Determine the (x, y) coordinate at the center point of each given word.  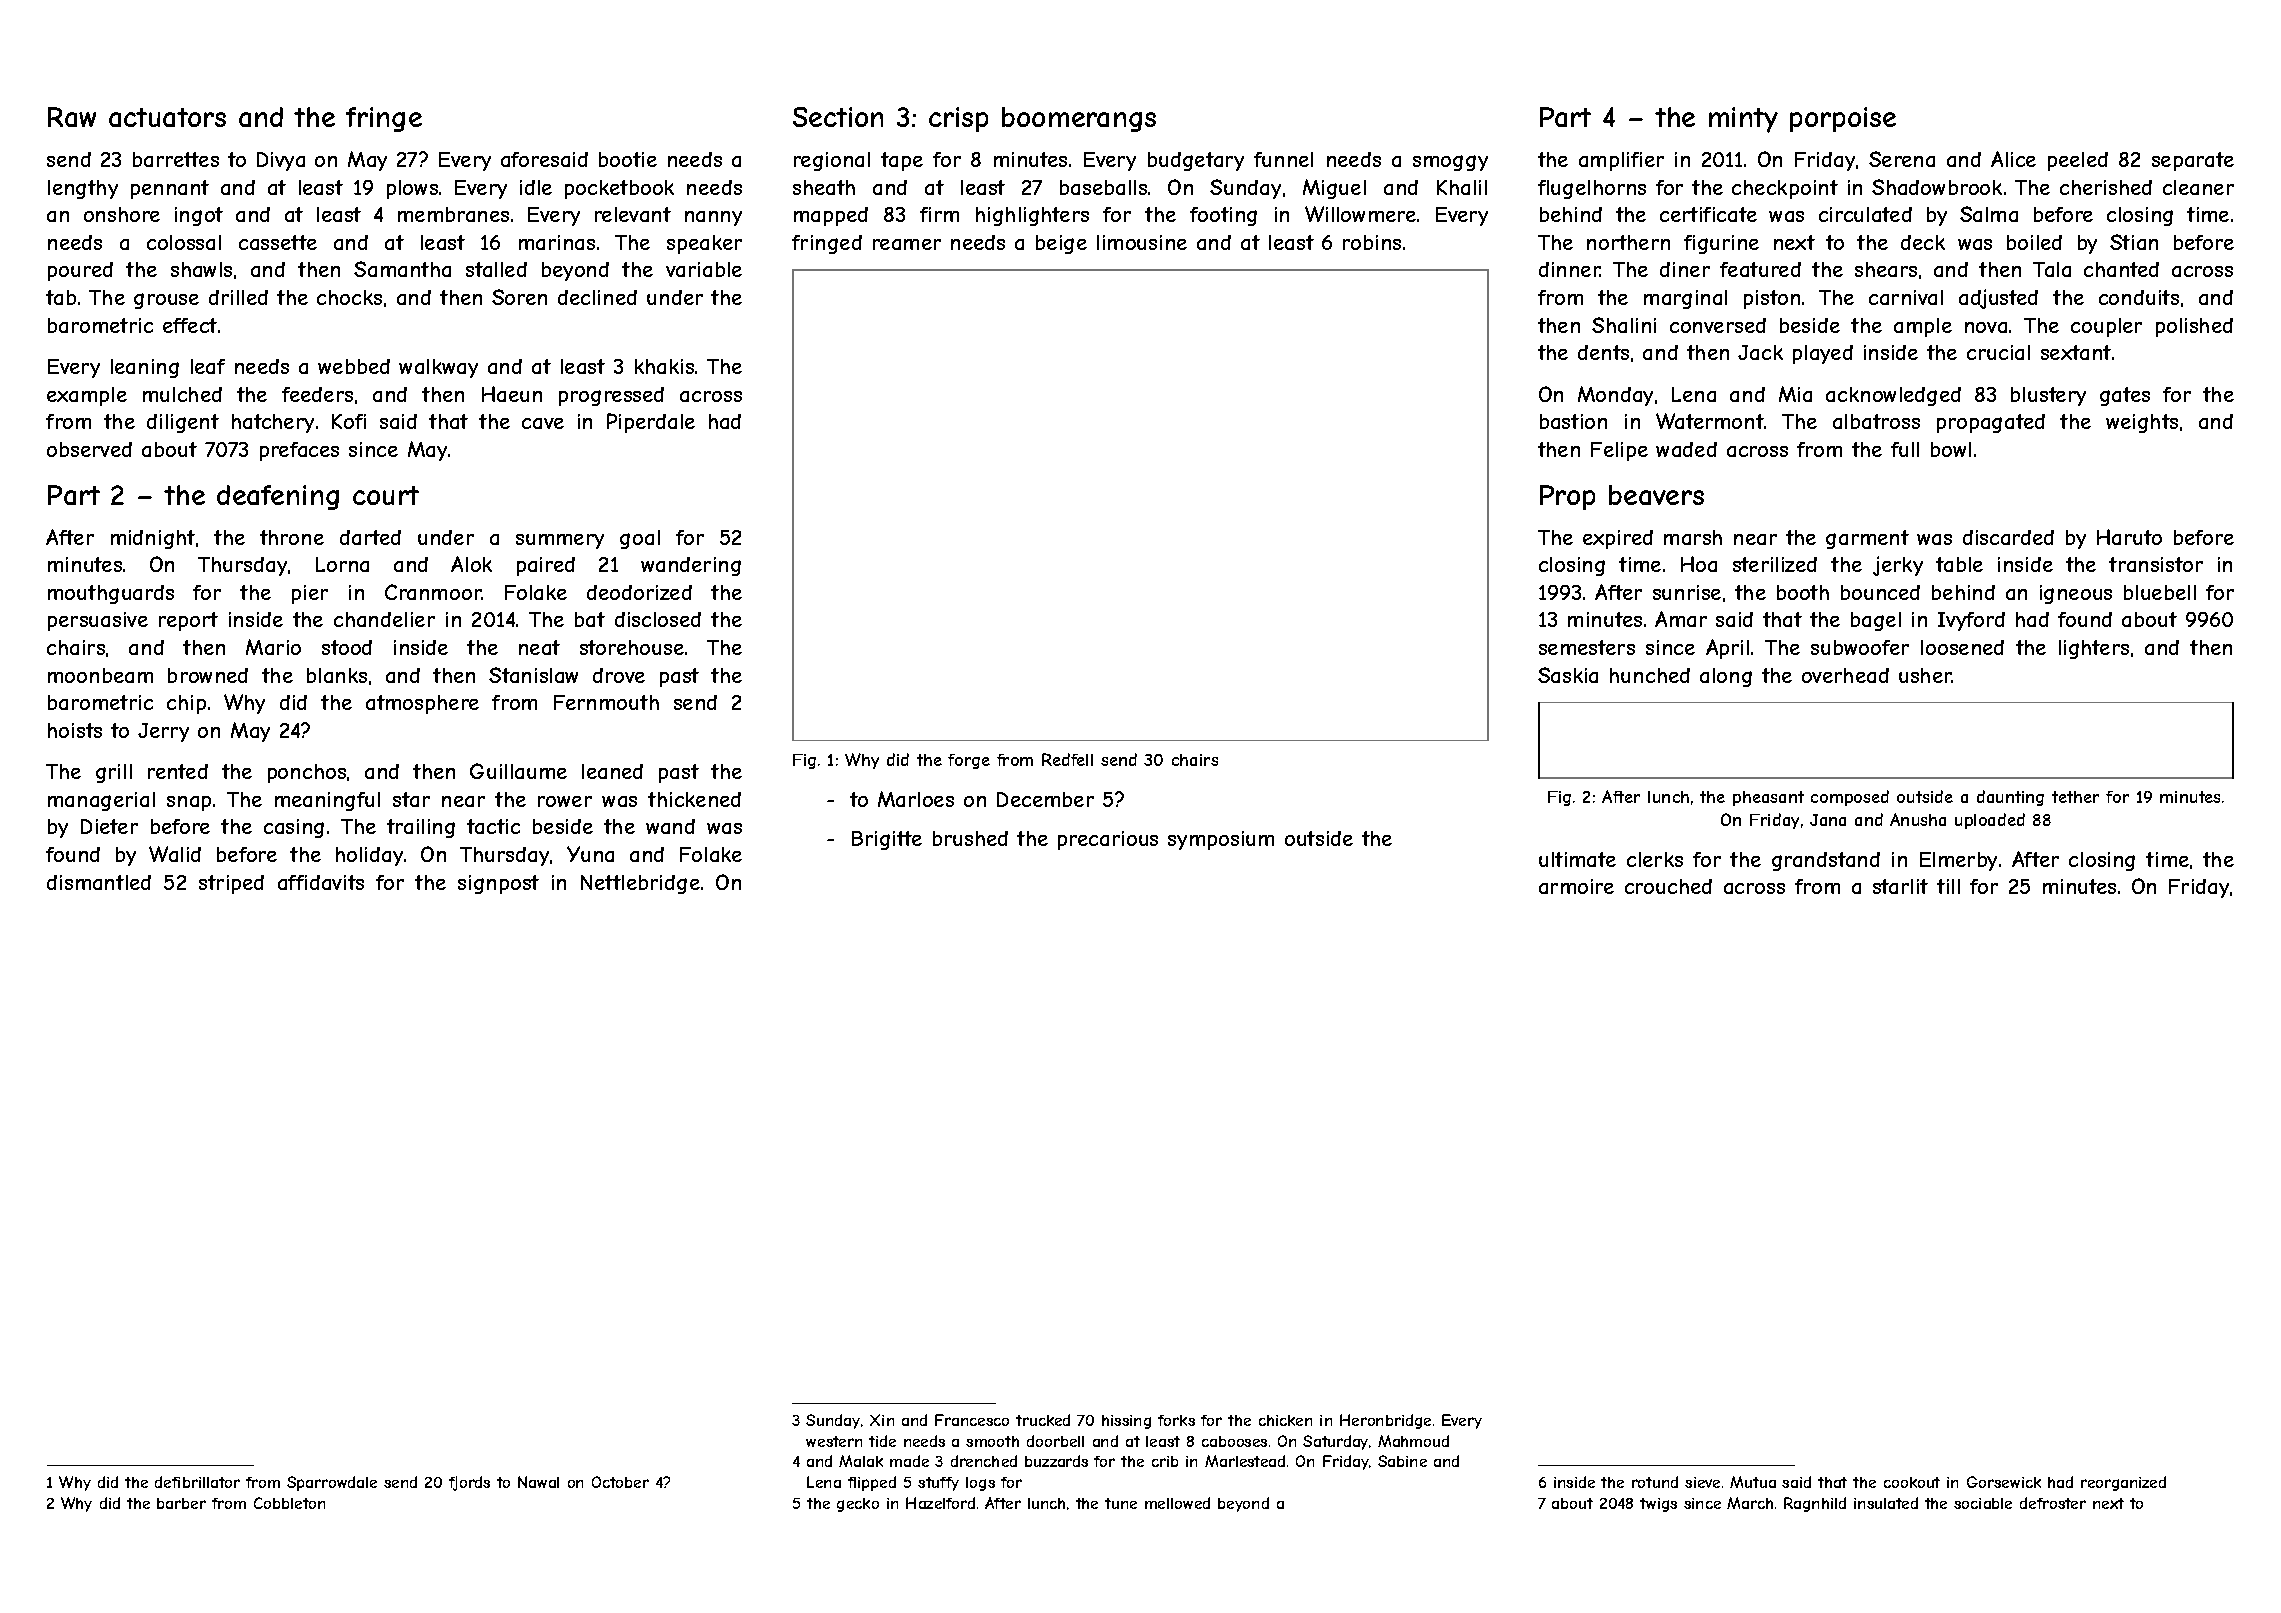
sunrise (1687, 592)
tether (2075, 797)
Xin (882, 1420)
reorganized (2123, 1483)
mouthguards (111, 594)
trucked (1043, 1420)
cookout (1912, 1482)
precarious (1108, 840)
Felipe (1619, 451)
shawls (201, 269)
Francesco (972, 1420)
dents (1603, 352)
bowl (1951, 449)
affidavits (321, 882)
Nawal (538, 1482)
